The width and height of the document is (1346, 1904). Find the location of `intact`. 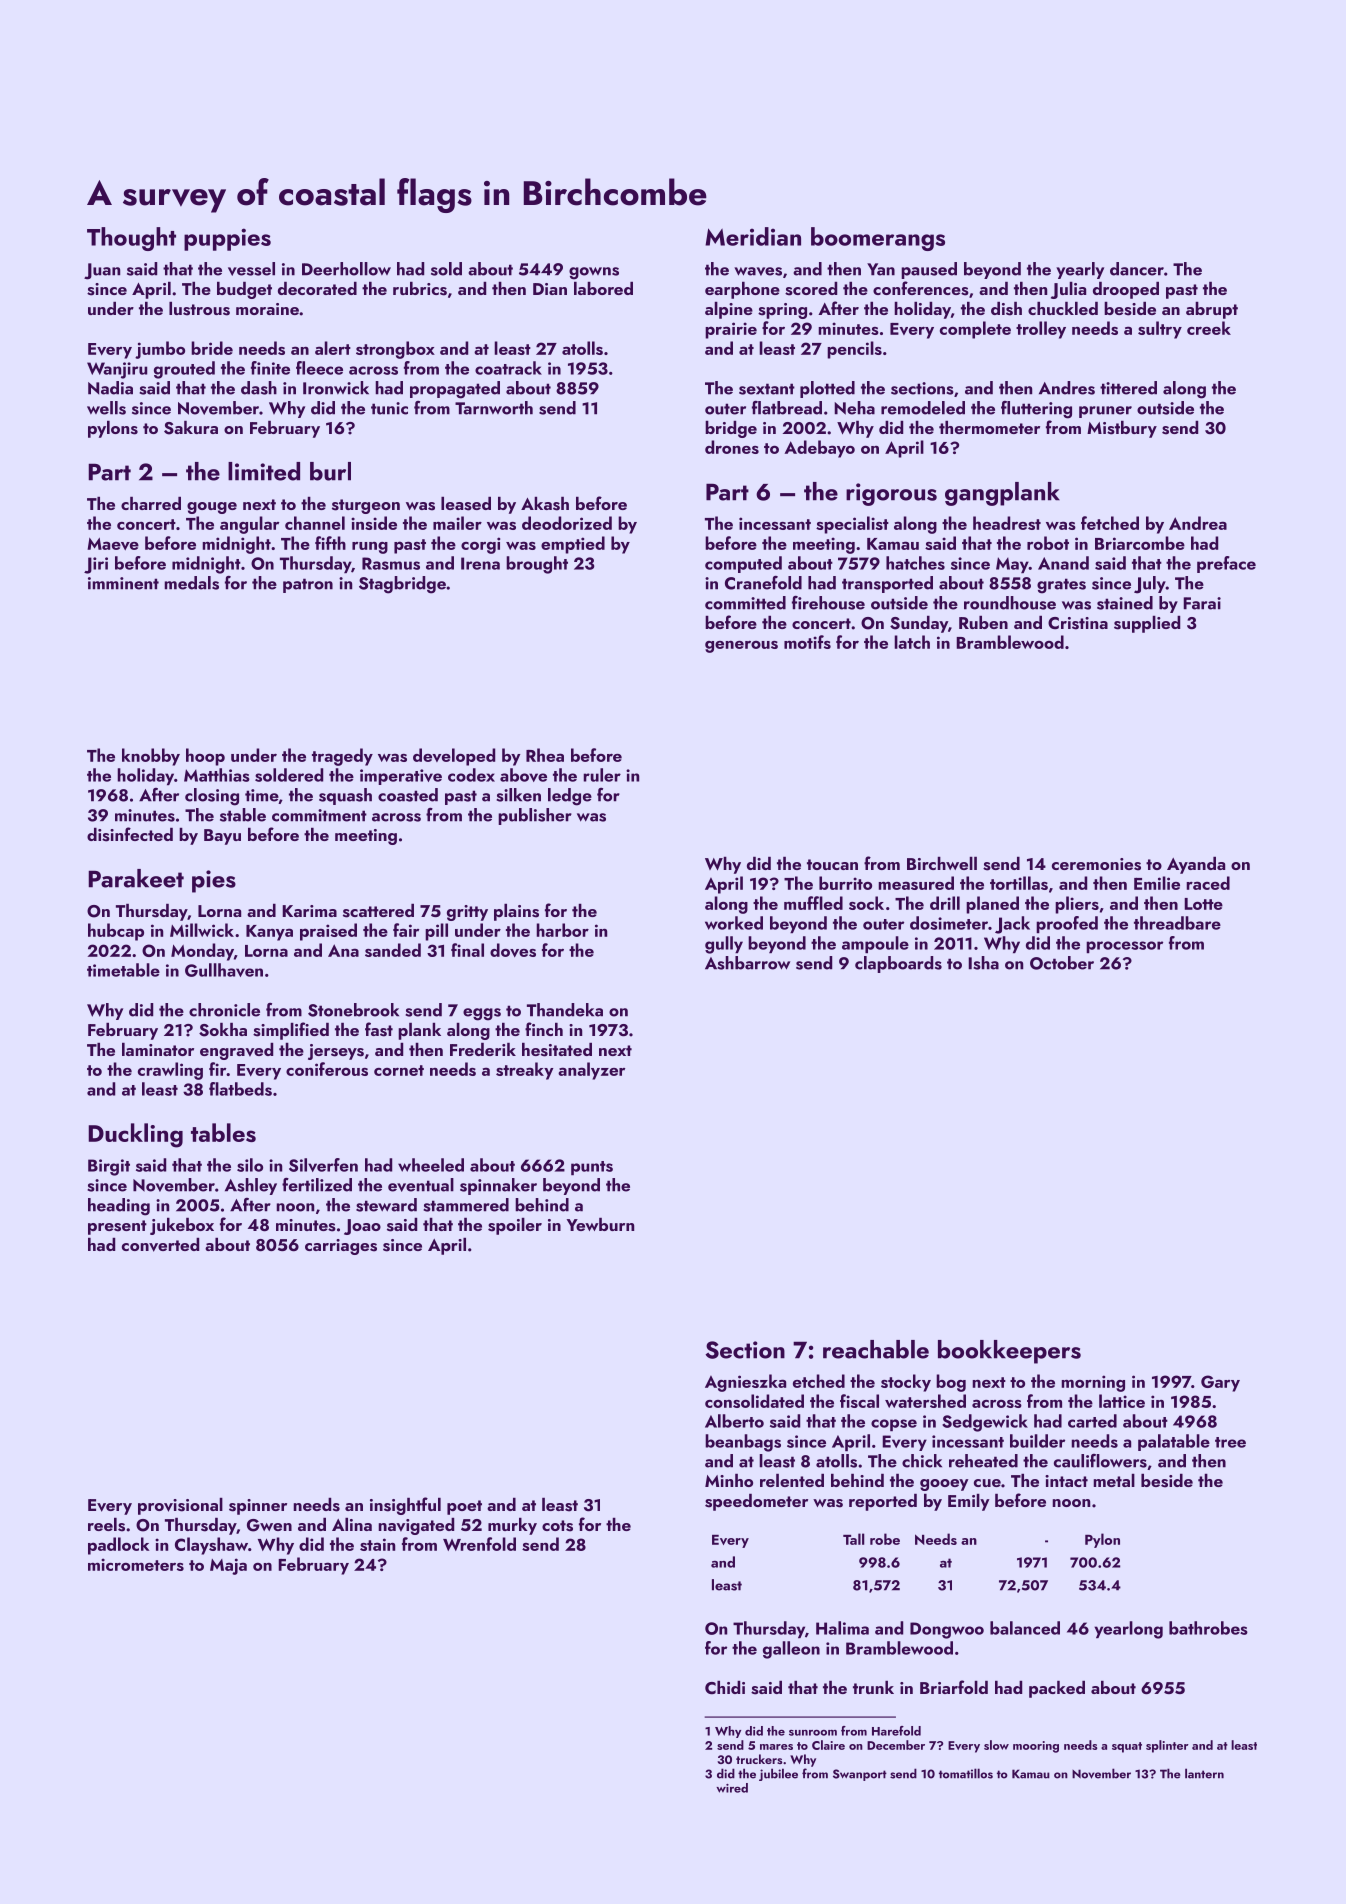

intact is located at coordinates (1066, 1481).
